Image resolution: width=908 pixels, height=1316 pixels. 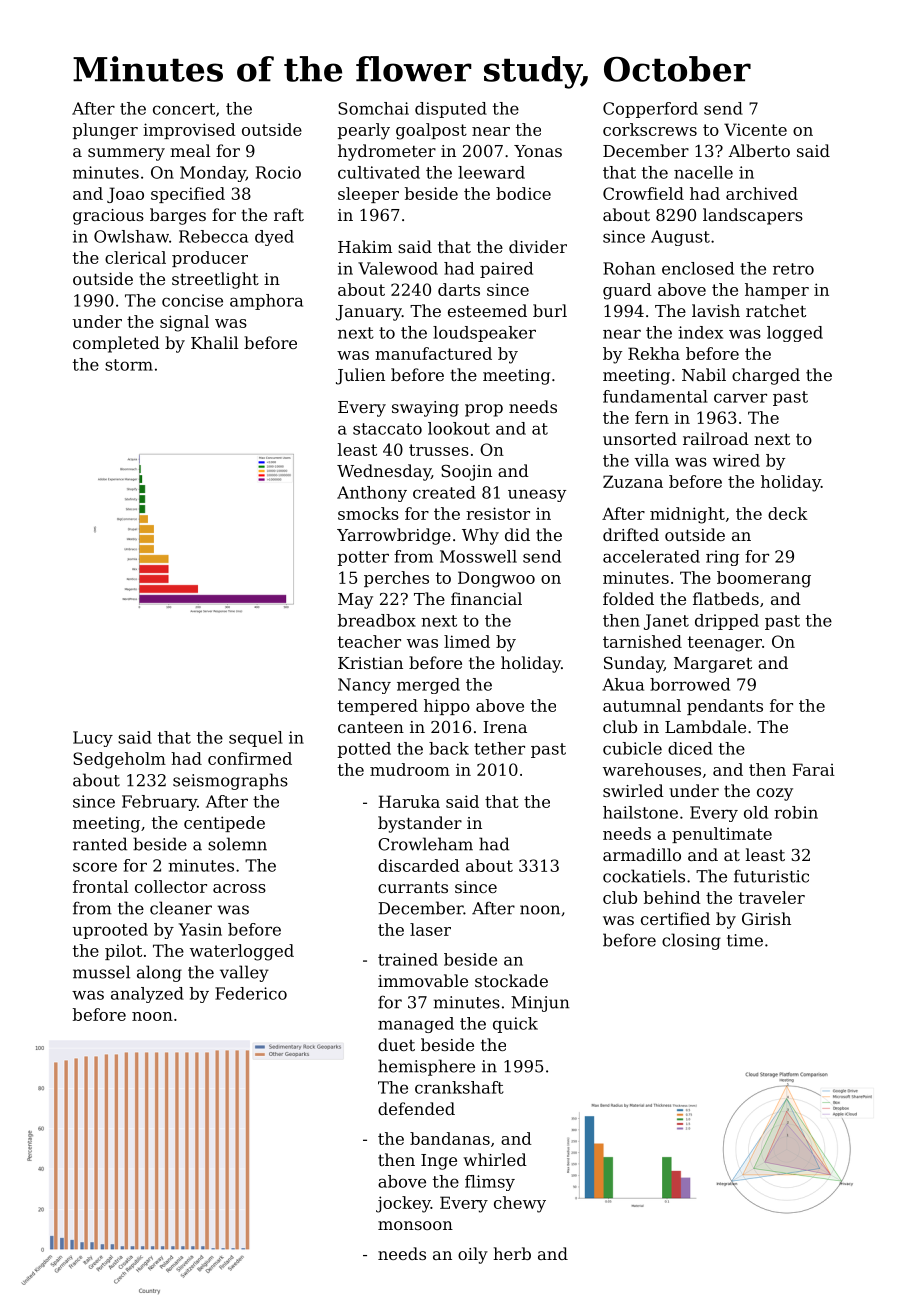 I want to click on deck, so click(x=788, y=513).
